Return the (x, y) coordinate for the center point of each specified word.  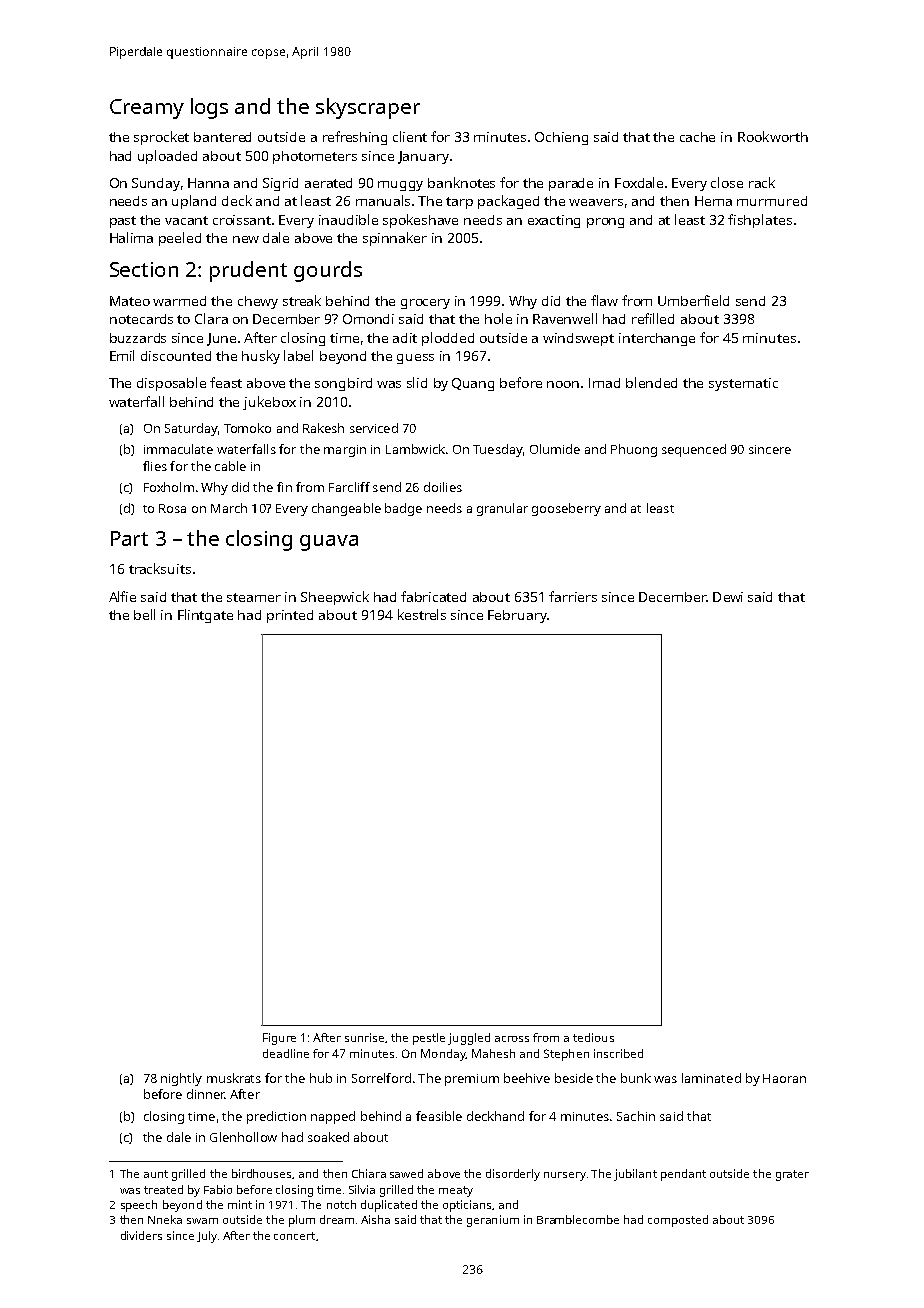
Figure (279, 1039)
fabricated (433, 596)
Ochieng (561, 138)
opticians (467, 1206)
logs (209, 108)
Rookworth (773, 136)
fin (284, 487)
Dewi (728, 597)
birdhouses (261, 1173)
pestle (429, 1039)
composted (678, 1221)
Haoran (784, 1078)
